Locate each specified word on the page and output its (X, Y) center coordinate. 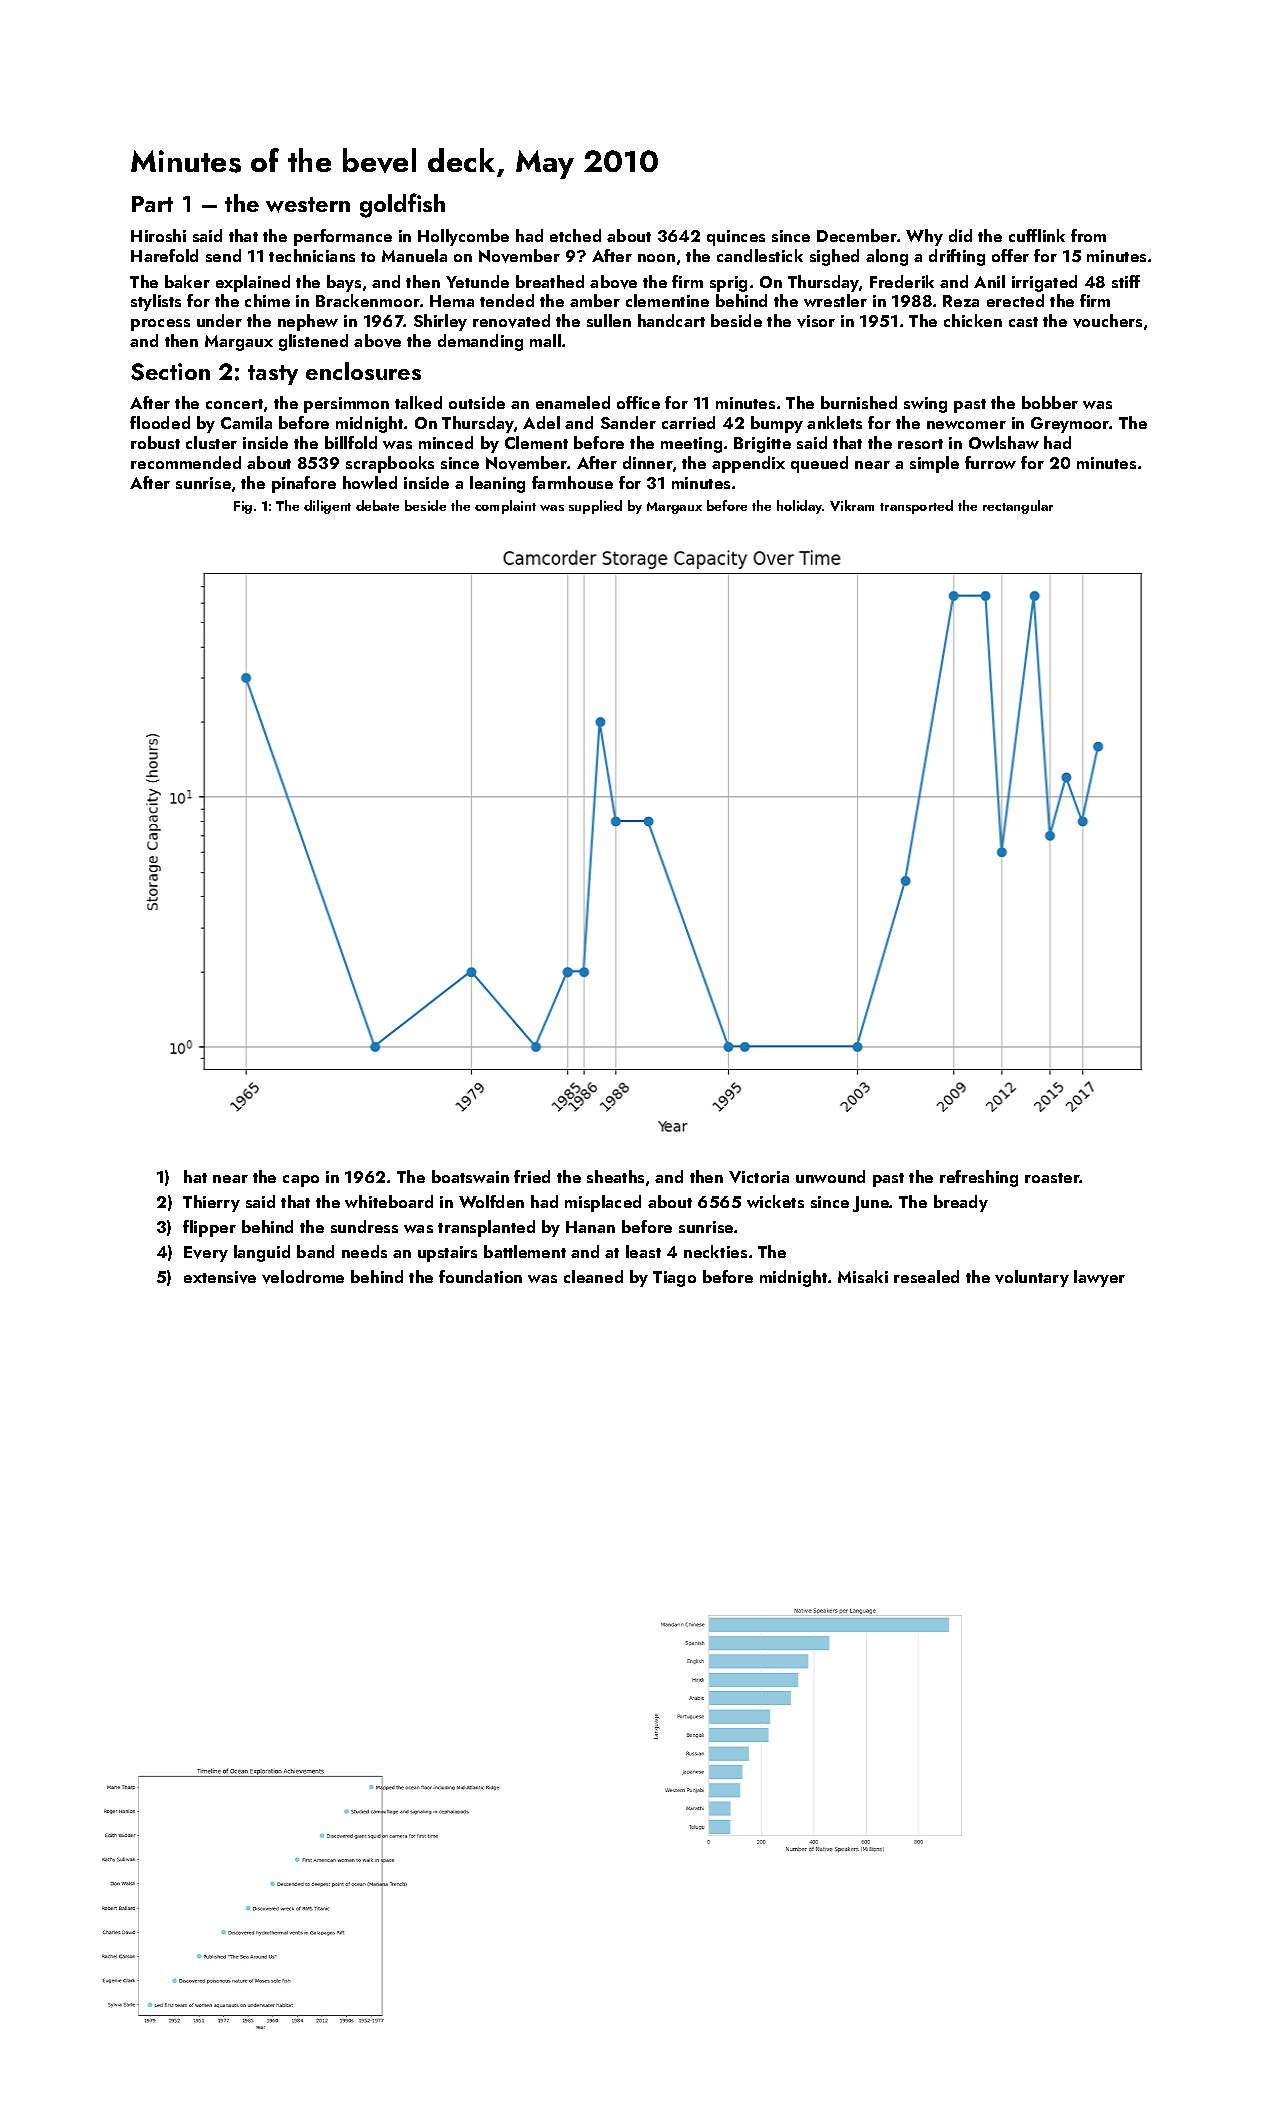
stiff (1126, 281)
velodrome (303, 1277)
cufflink (1037, 235)
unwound (830, 1176)
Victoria (759, 1177)
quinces (736, 238)
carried (688, 422)
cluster (211, 442)
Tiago (674, 1279)
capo (301, 1181)
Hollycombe (463, 237)
